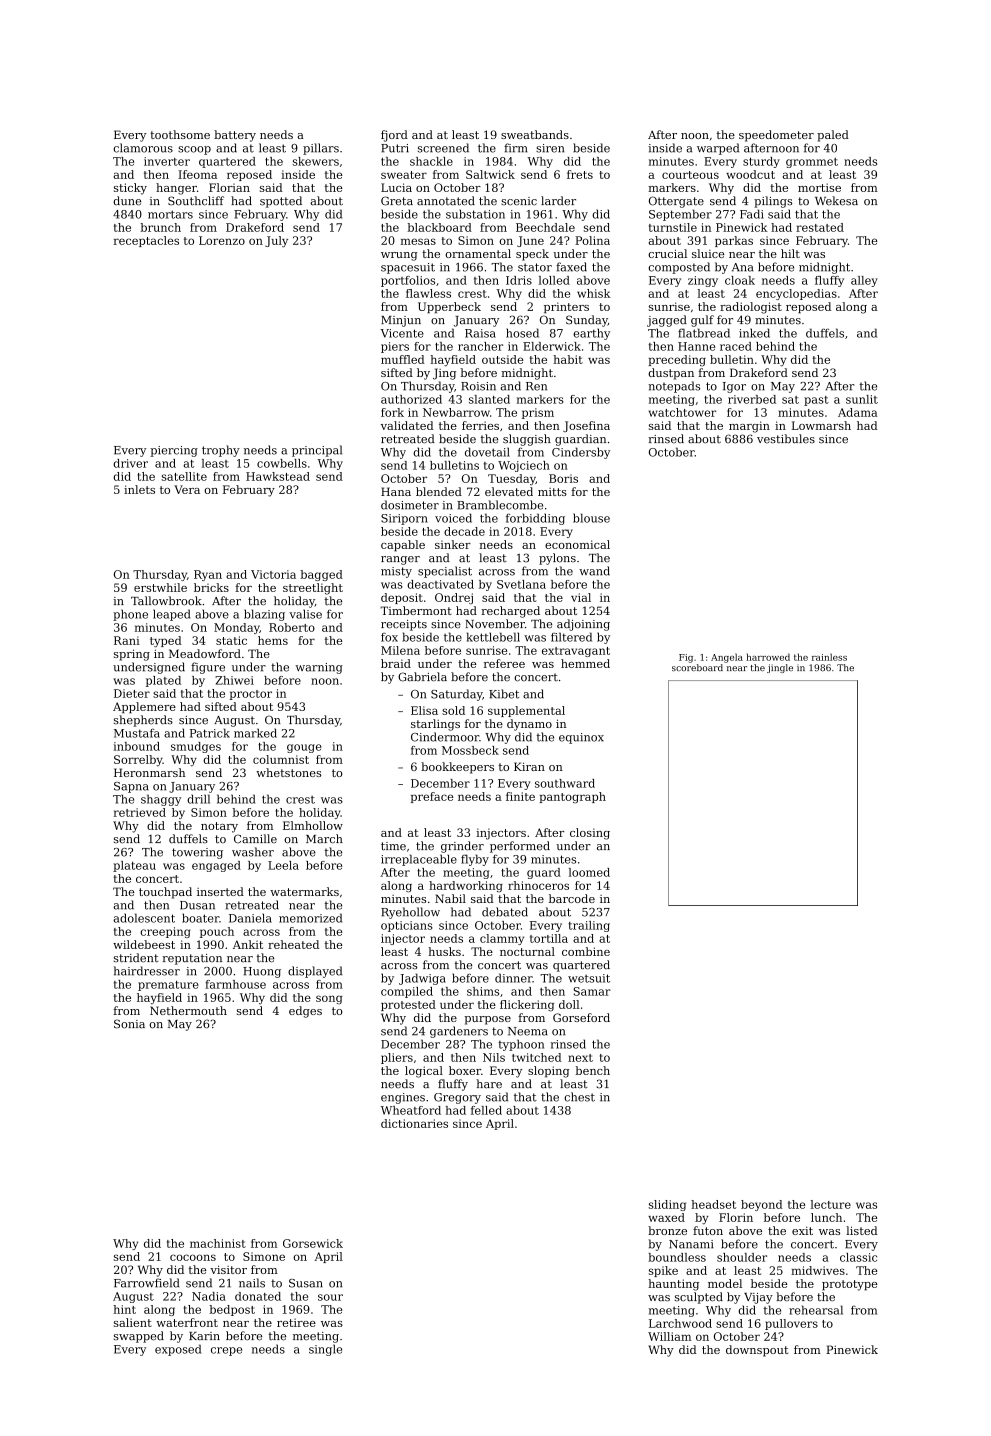  Describe the element at coordinates (397, 201) in the page. I see `Greta` at that location.
